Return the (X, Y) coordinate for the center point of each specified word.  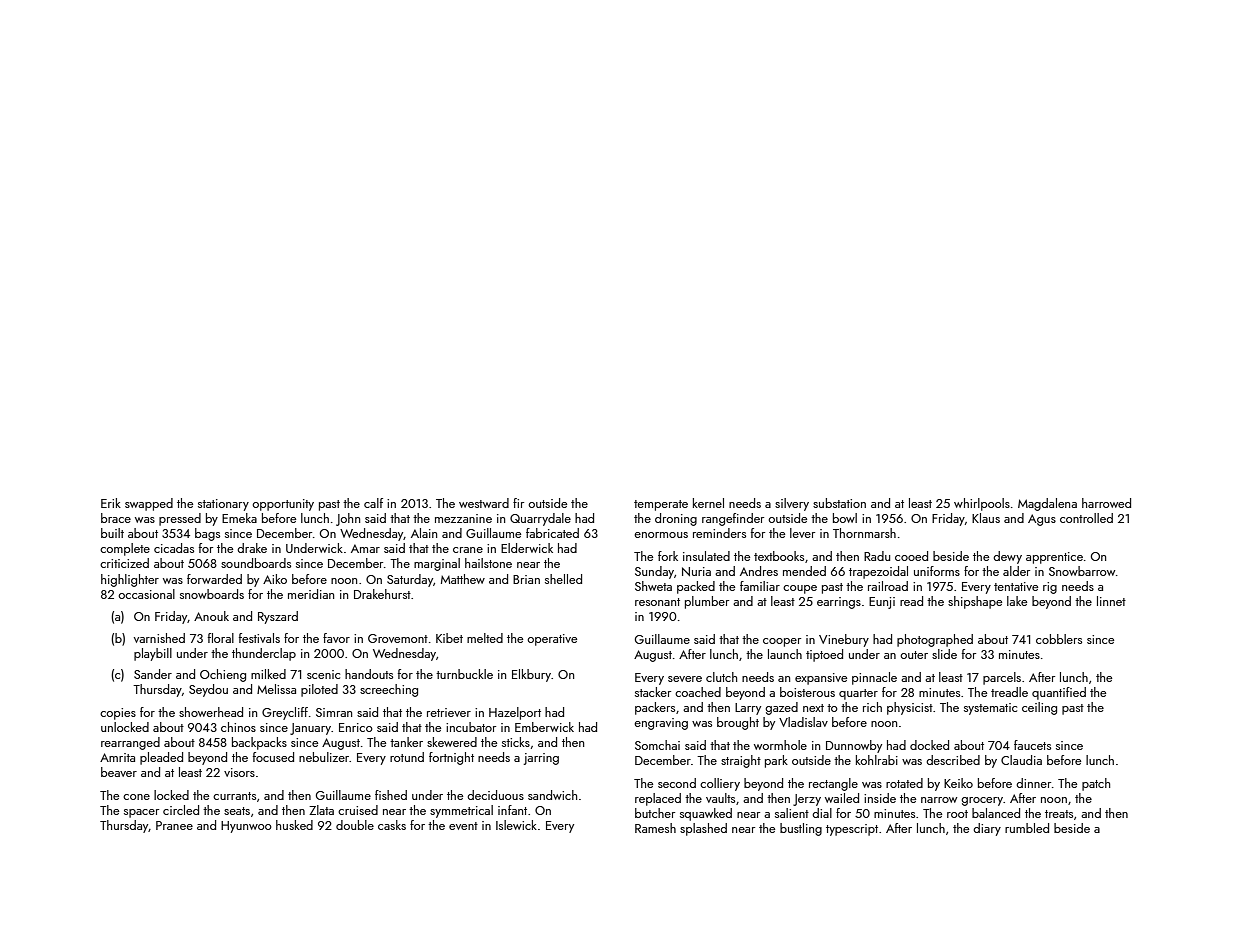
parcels (1002, 678)
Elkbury (531, 675)
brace (116, 518)
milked (268, 674)
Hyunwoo (246, 827)
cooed (911, 556)
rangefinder (733, 519)
